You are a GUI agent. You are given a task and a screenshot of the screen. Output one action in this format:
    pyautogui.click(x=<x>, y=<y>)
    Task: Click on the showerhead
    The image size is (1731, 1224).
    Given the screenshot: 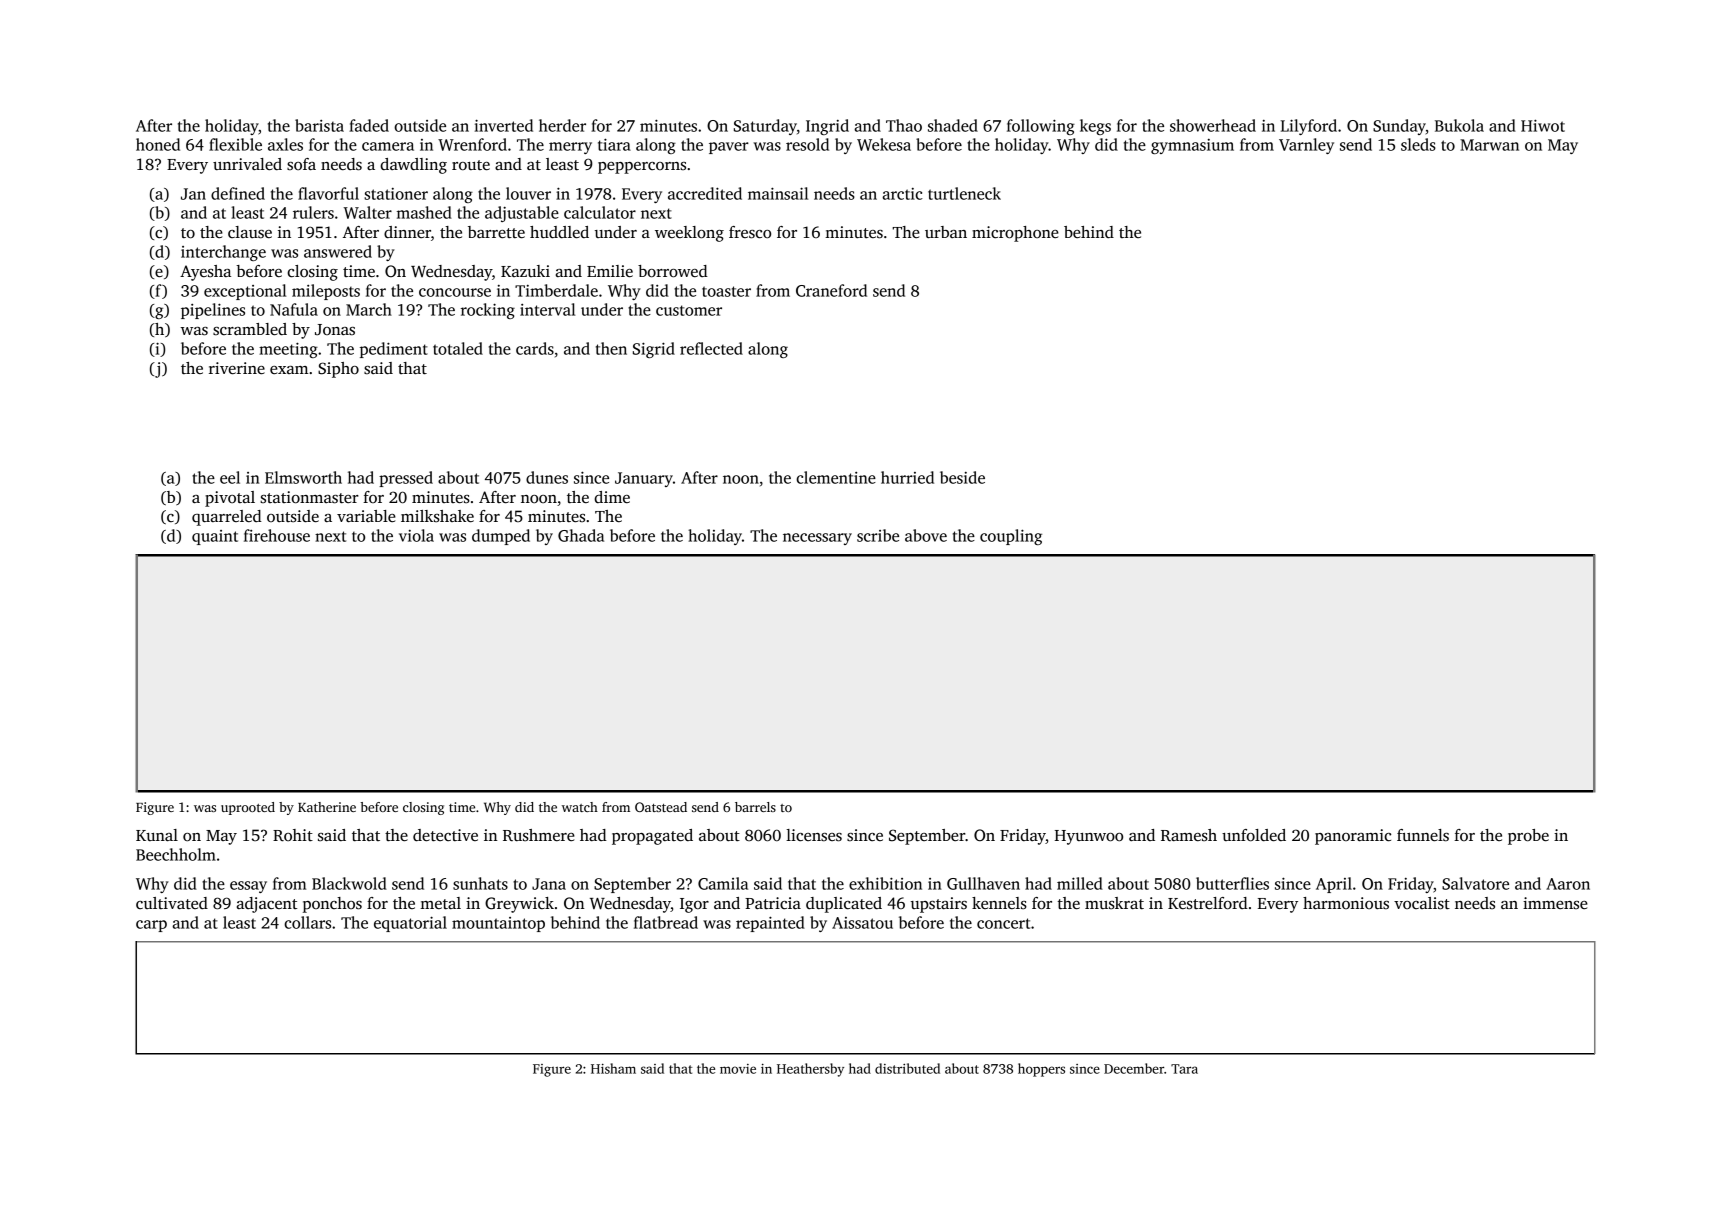 What is the action you would take?
    pyautogui.click(x=1213, y=125)
